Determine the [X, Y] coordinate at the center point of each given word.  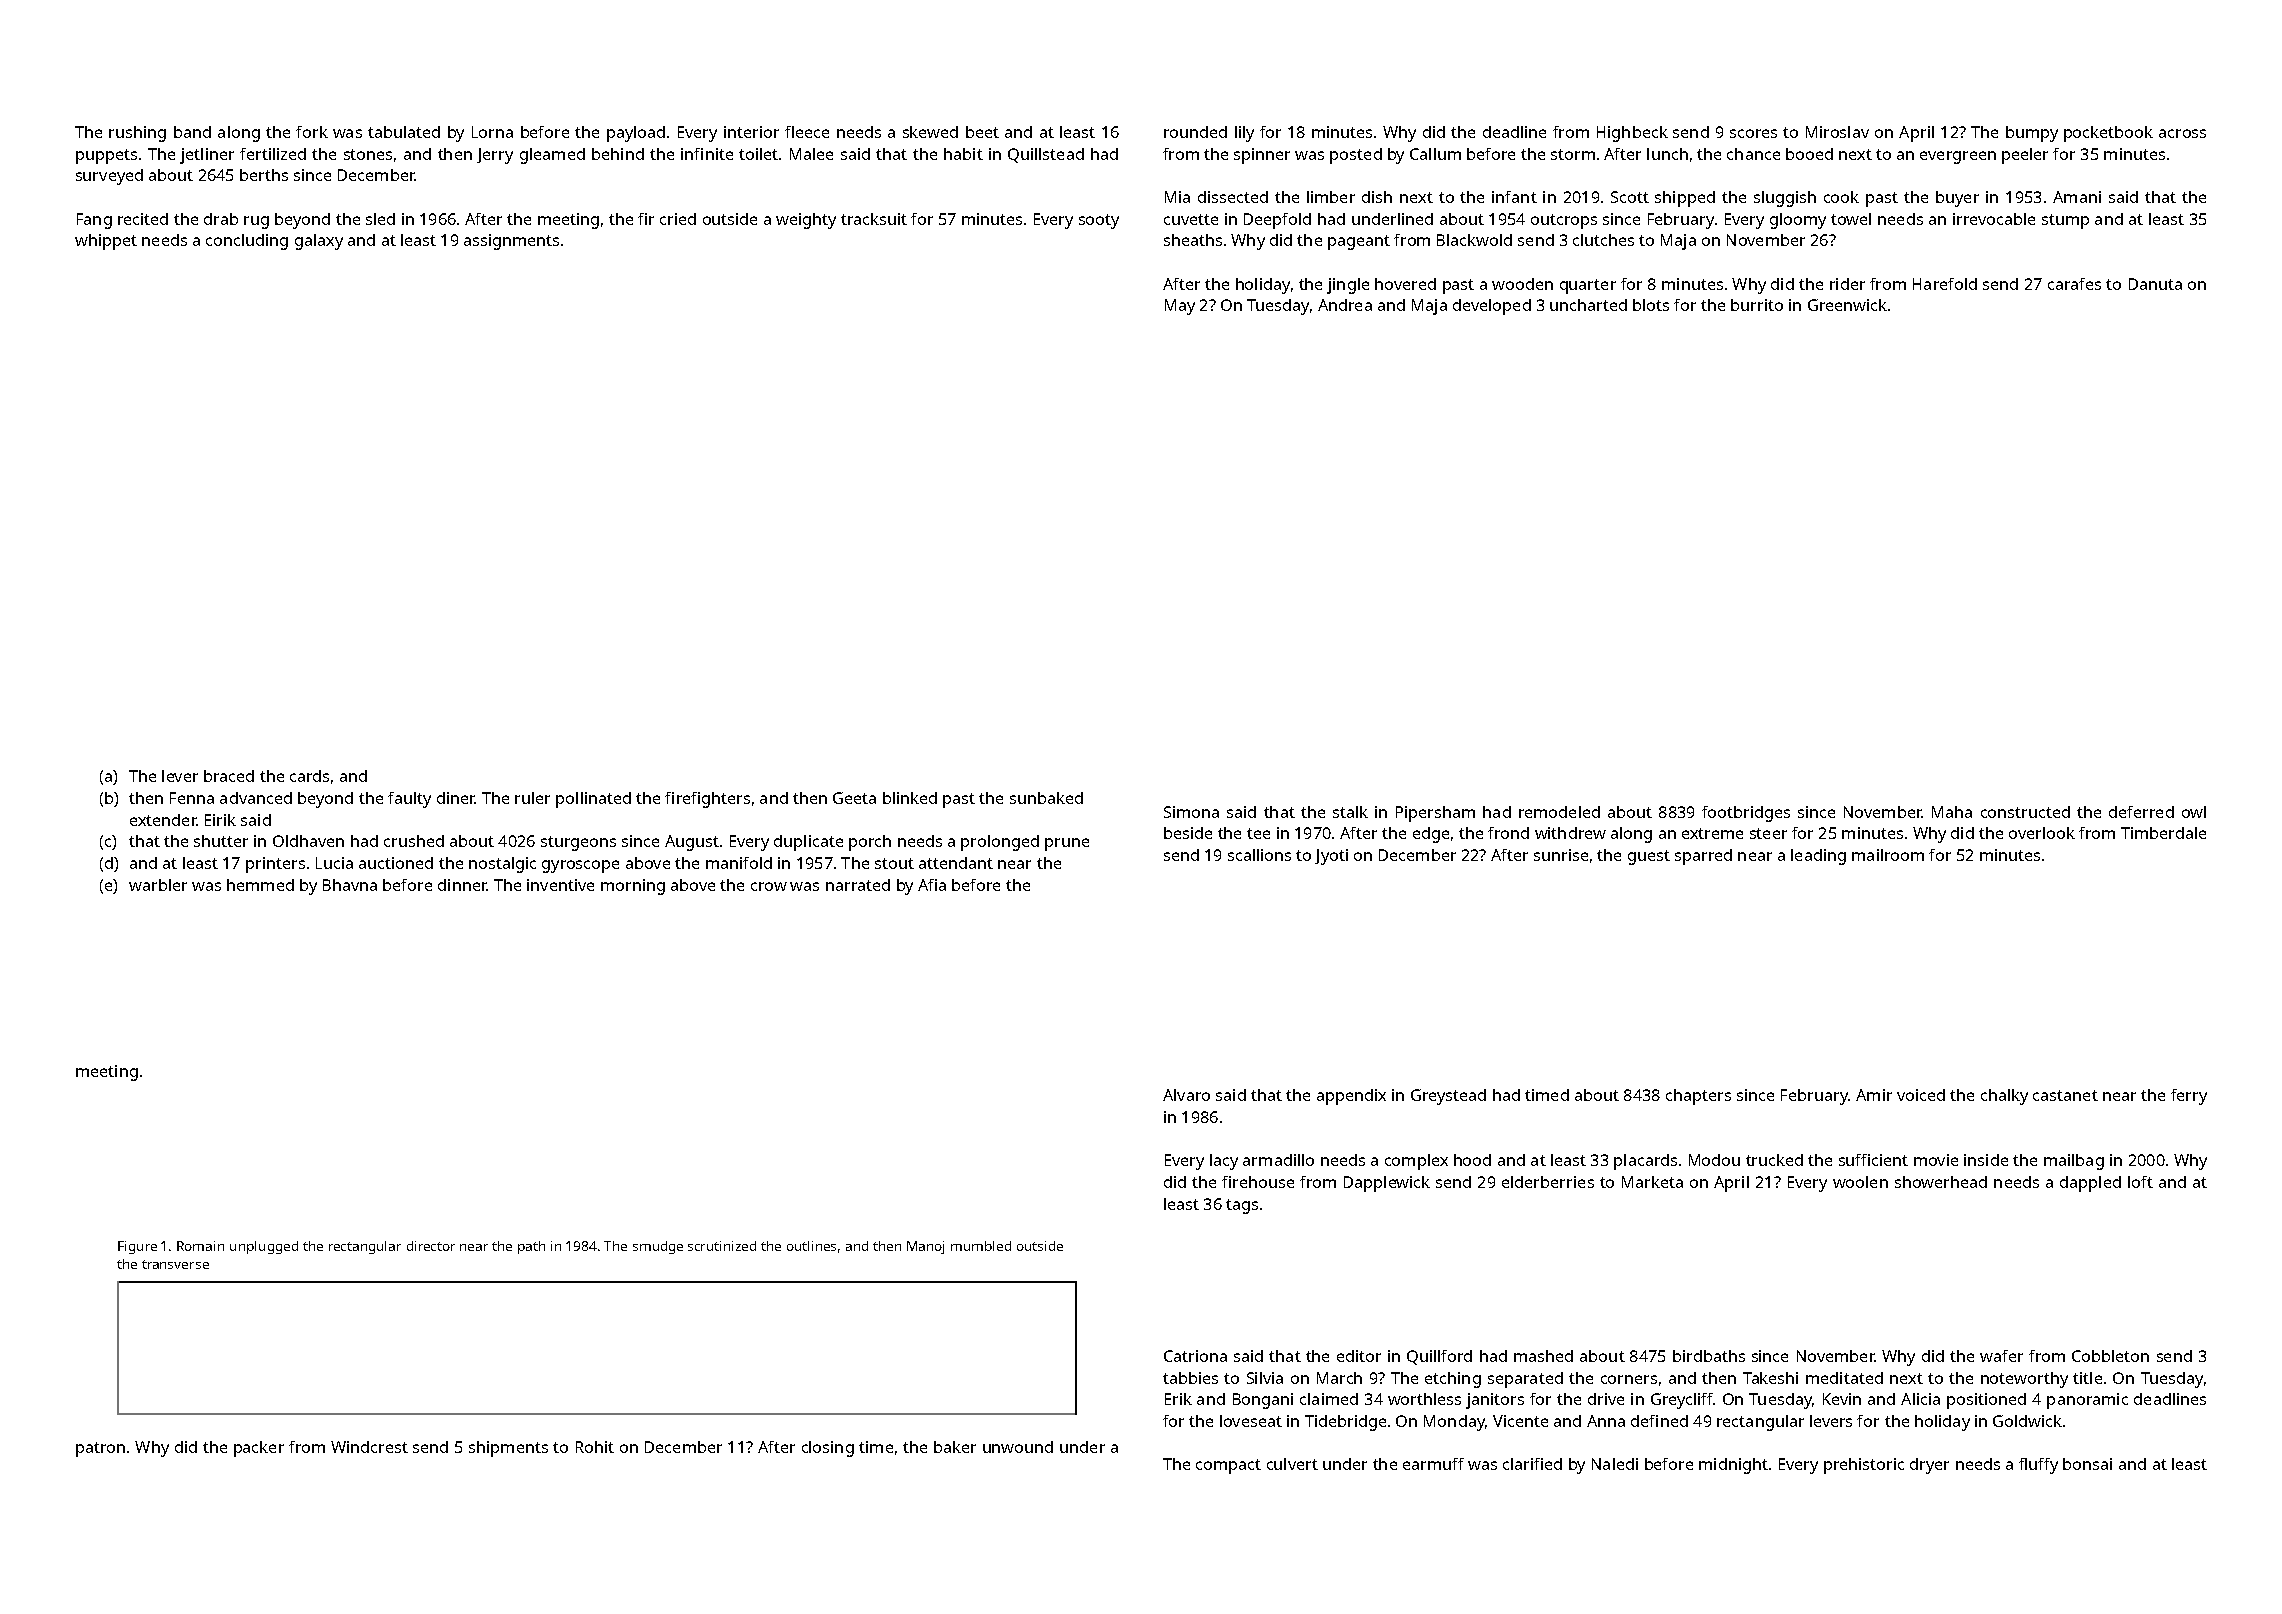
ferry [2189, 1097]
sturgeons [578, 843]
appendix [1351, 1097]
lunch [1667, 154]
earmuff [1433, 1464]
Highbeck [1632, 134]
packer [259, 1449]
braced [229, 776]
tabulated [404, 132]
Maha [1952, 812]
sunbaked [1046, 798]
